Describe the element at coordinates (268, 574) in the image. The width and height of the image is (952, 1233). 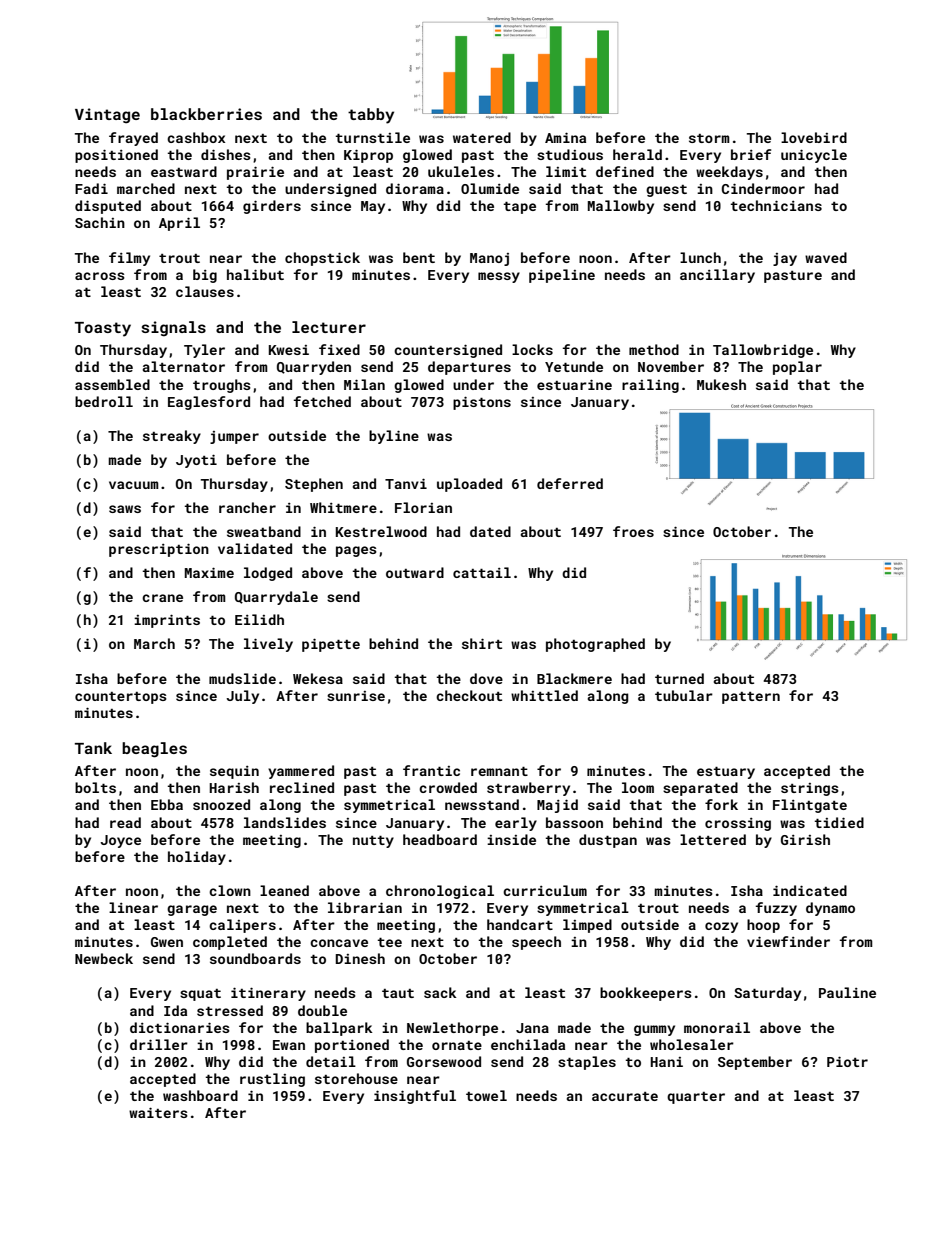
I see `lodged` at that location.
